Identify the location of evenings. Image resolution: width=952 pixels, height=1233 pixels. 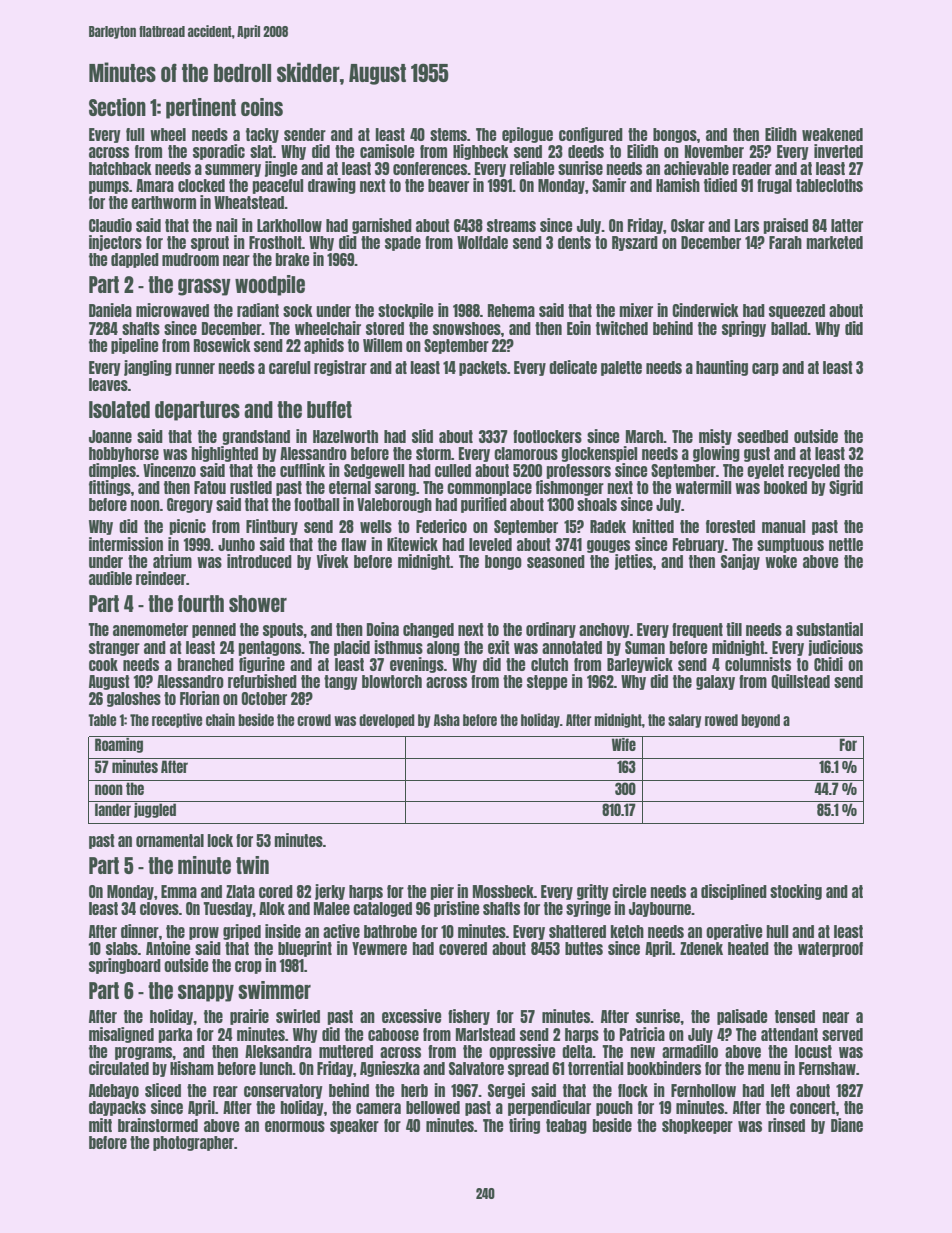
(417, 665).
